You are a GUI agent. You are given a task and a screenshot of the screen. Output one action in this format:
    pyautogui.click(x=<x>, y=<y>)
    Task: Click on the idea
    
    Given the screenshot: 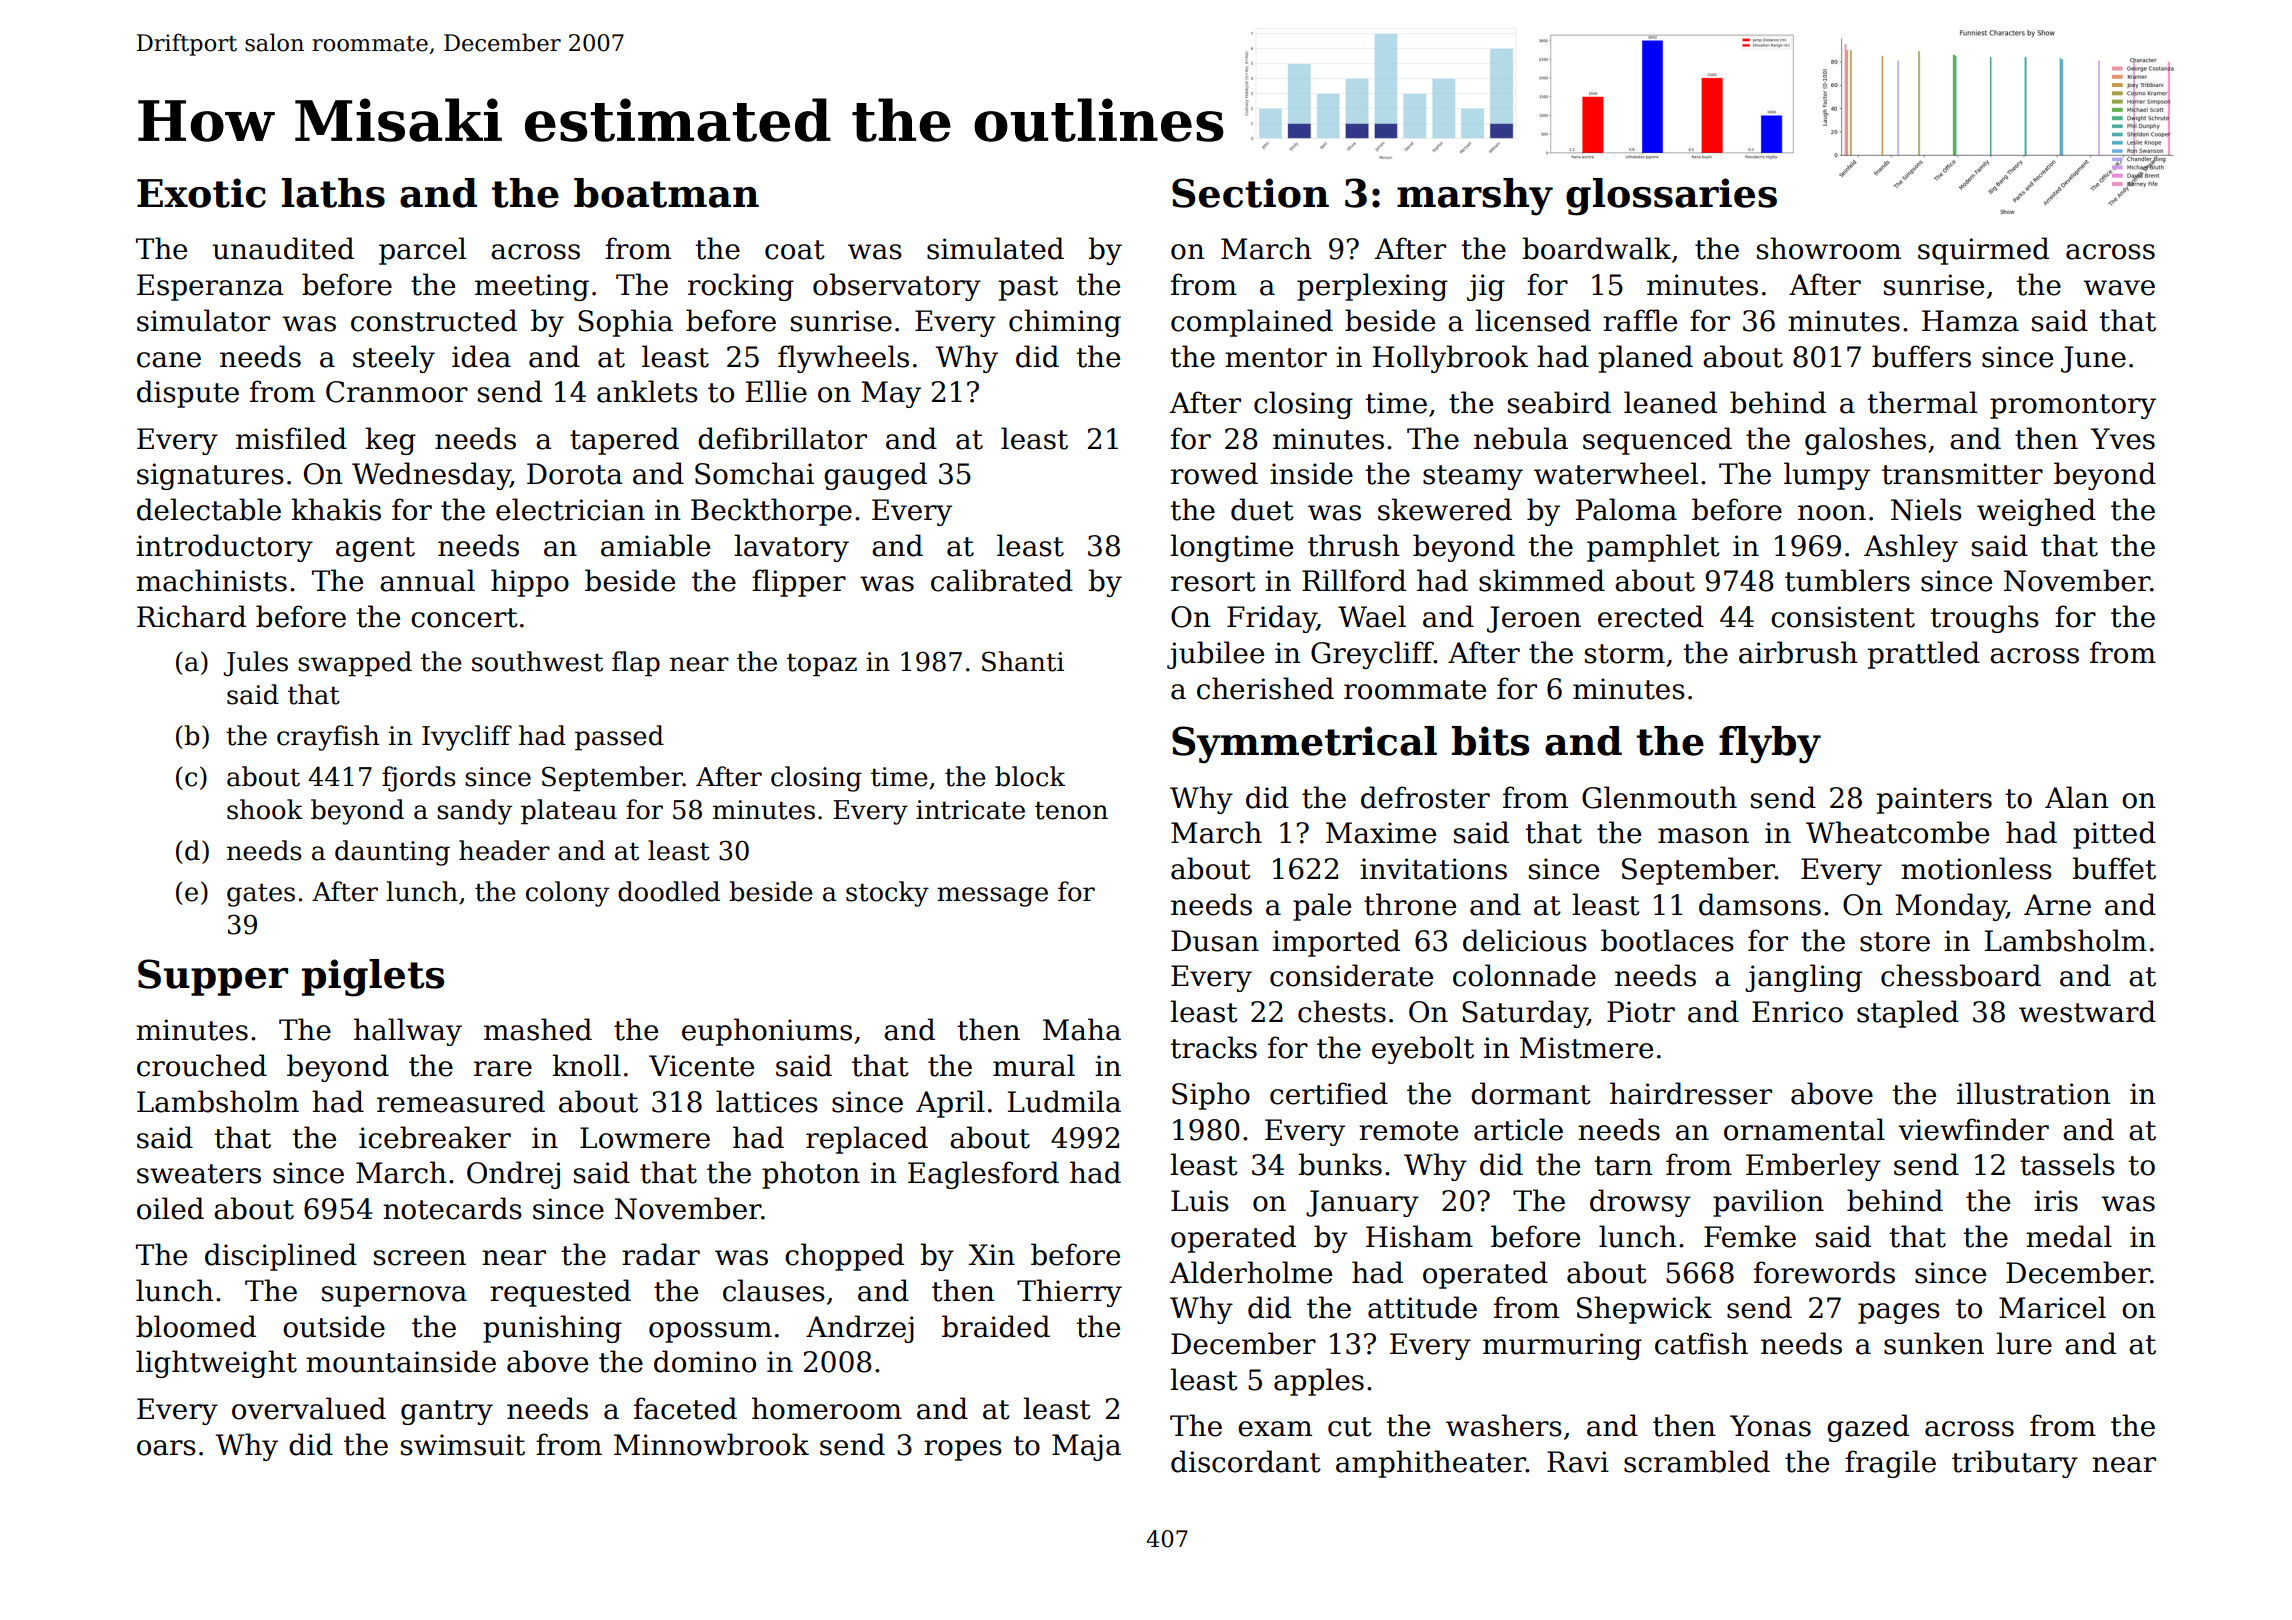 What is the action you would take?
    pyautogui.click(x=481, y=356)
